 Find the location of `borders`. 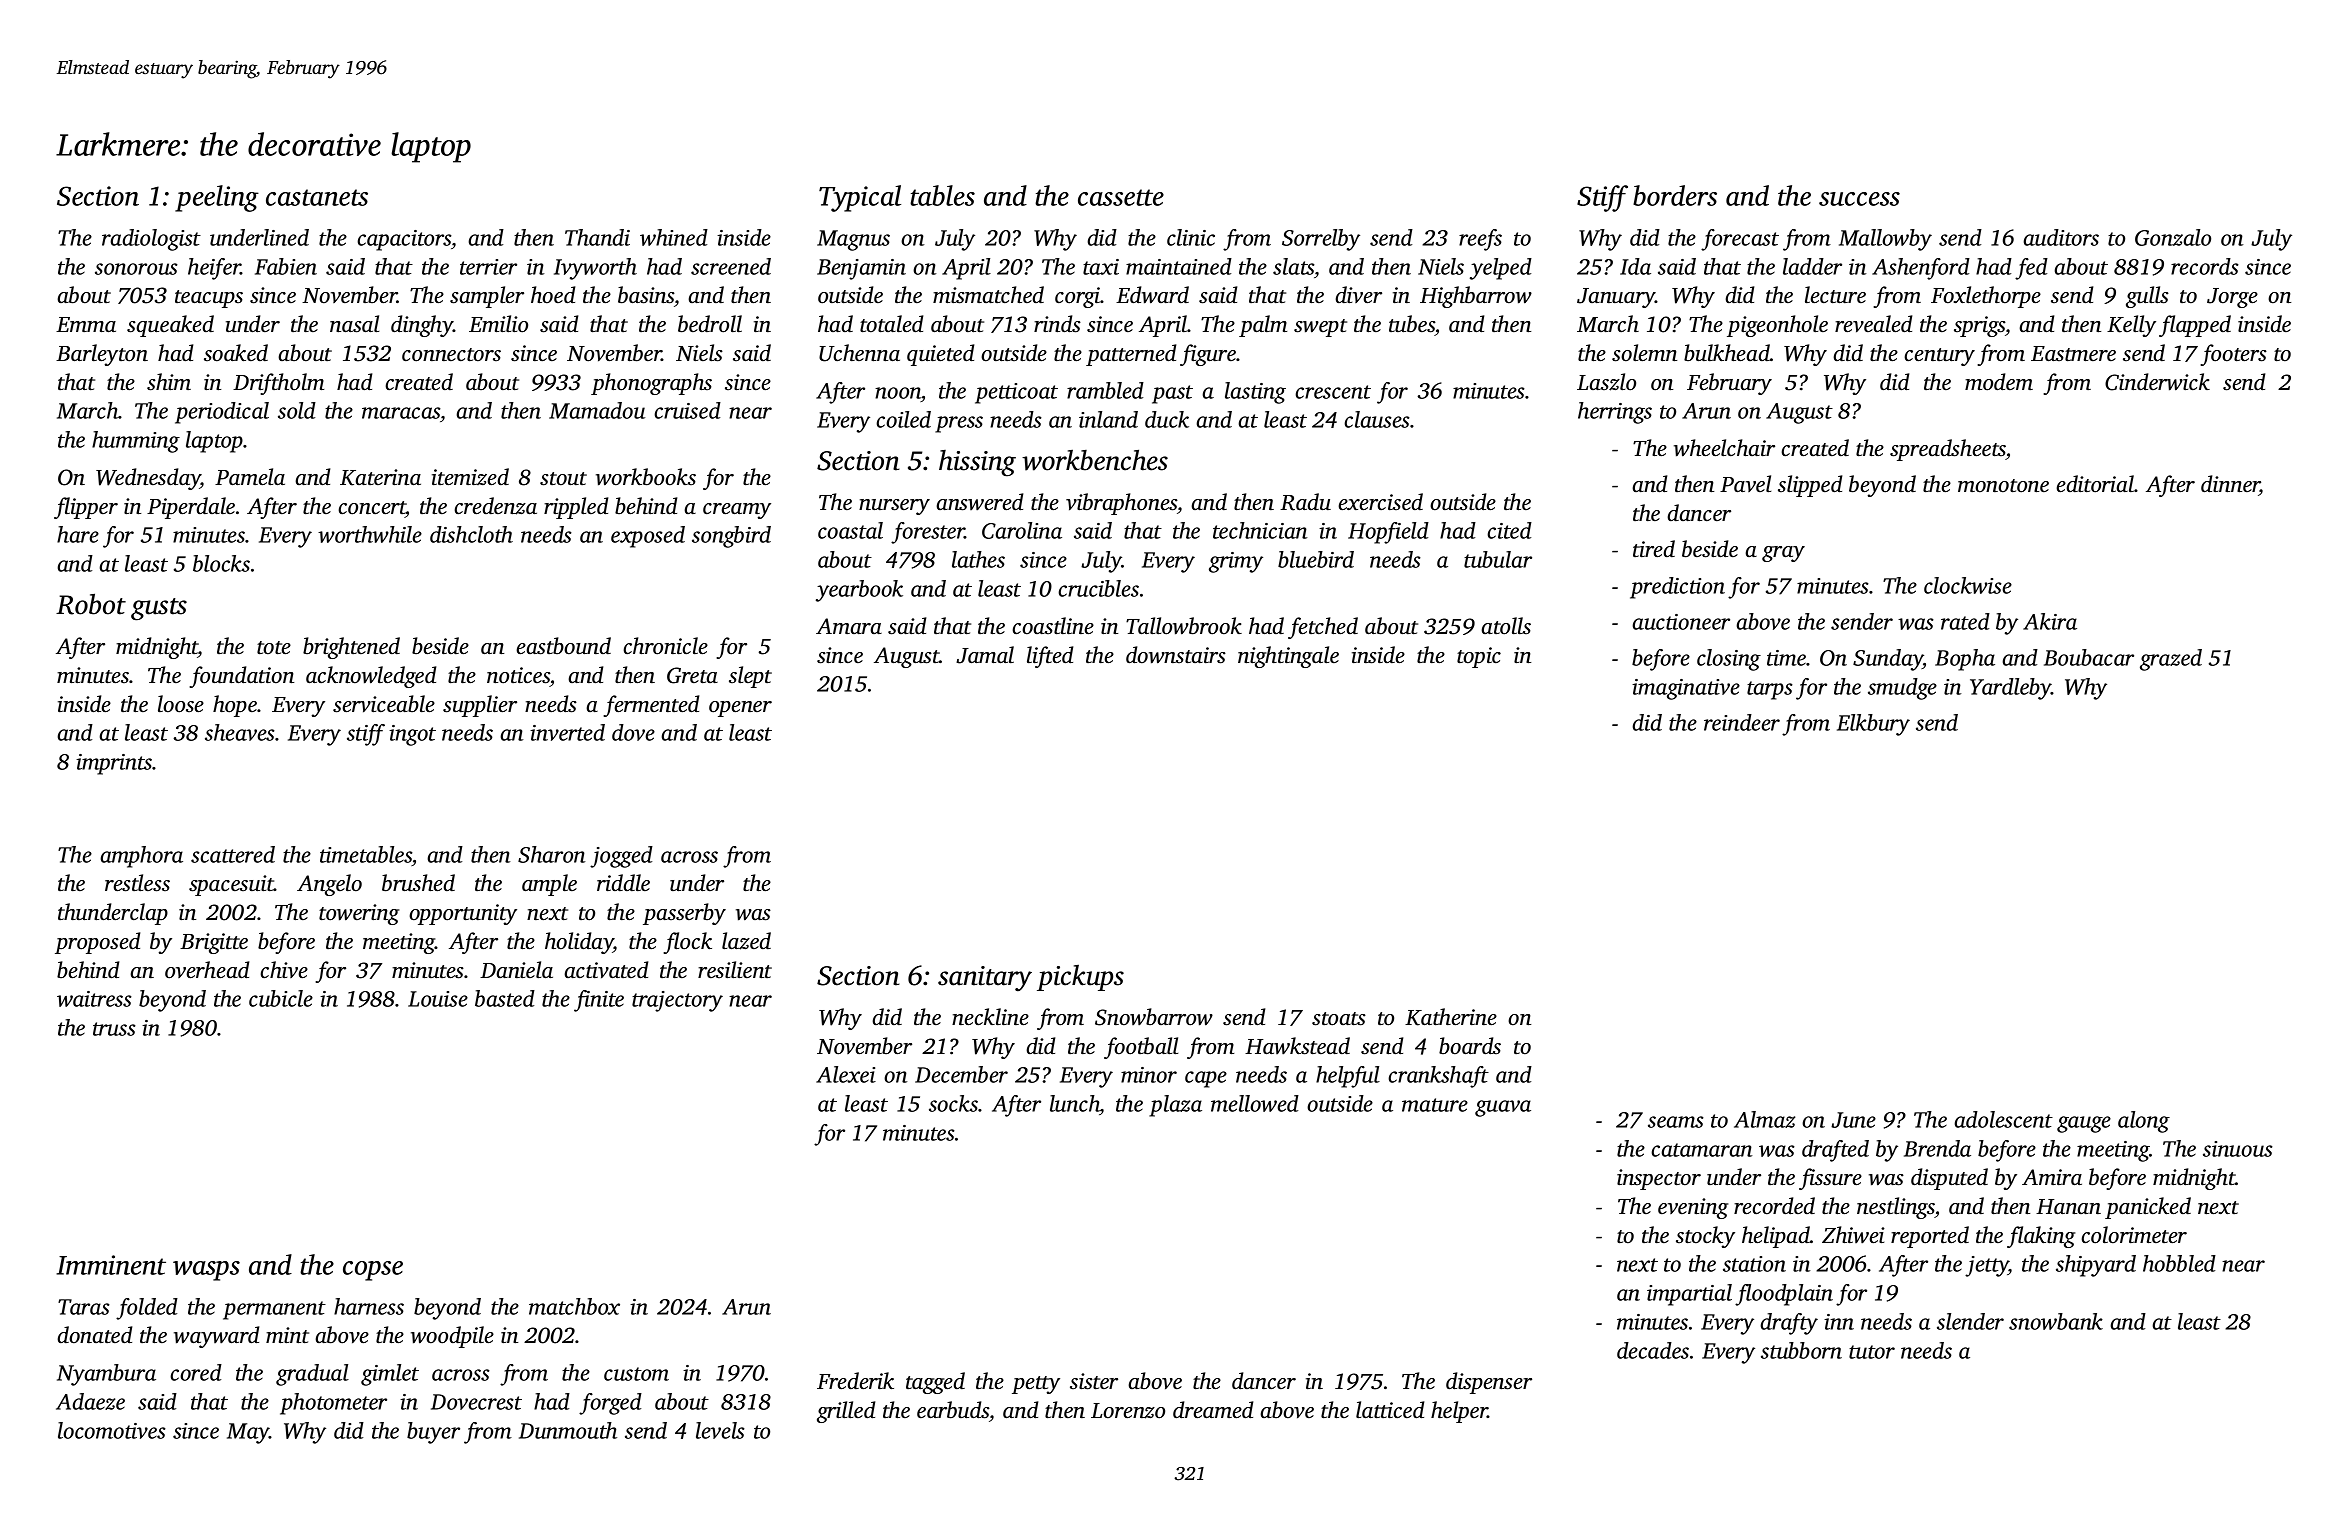

borders is located at coordinates (1675, 195).
